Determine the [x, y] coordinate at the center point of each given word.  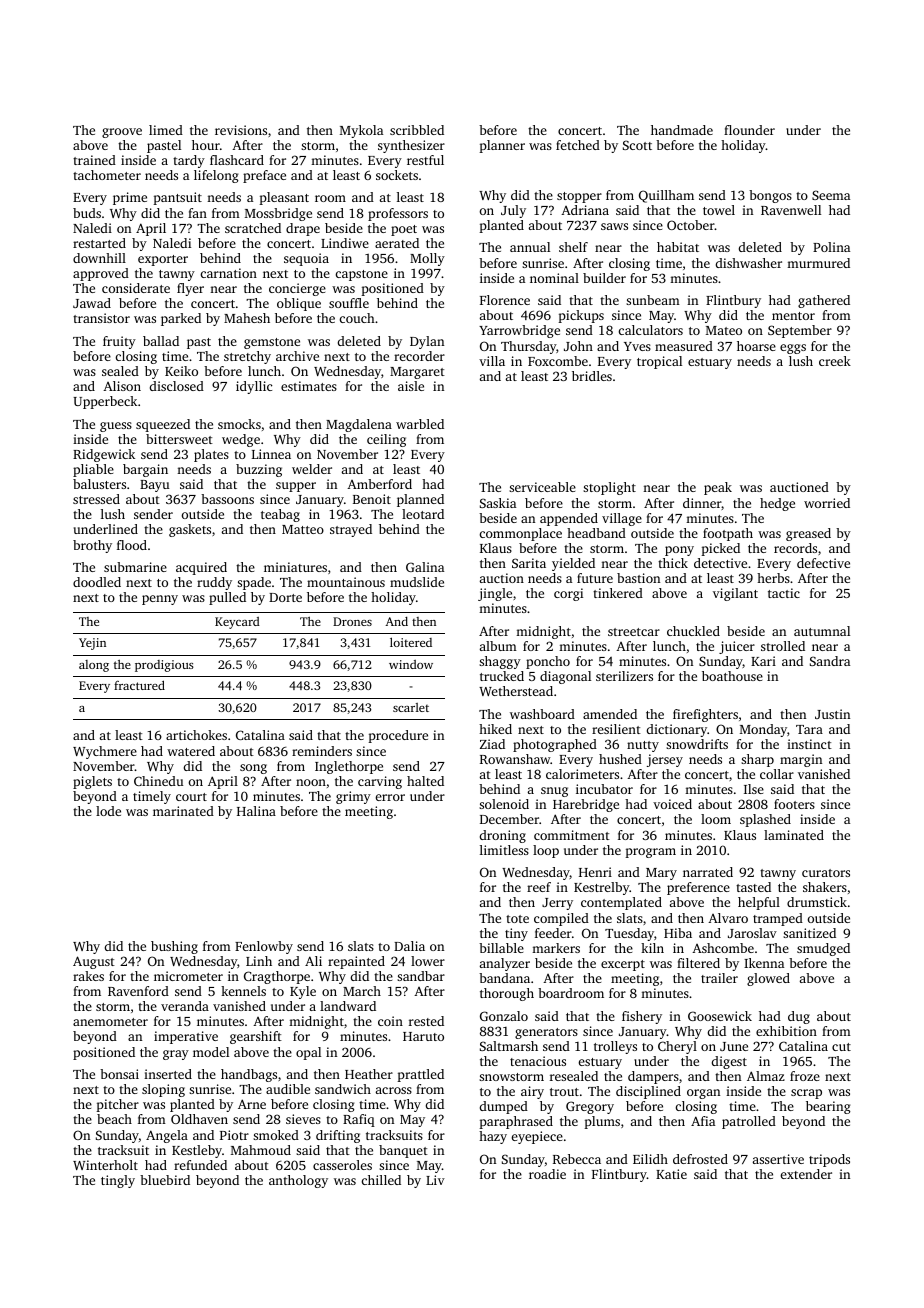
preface [264, 176]
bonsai [119, 1074]
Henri [595, 872]
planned [420, 500]
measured [684, 346]
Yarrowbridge [519, 331]
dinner [702, 503]
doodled [97, 582]
